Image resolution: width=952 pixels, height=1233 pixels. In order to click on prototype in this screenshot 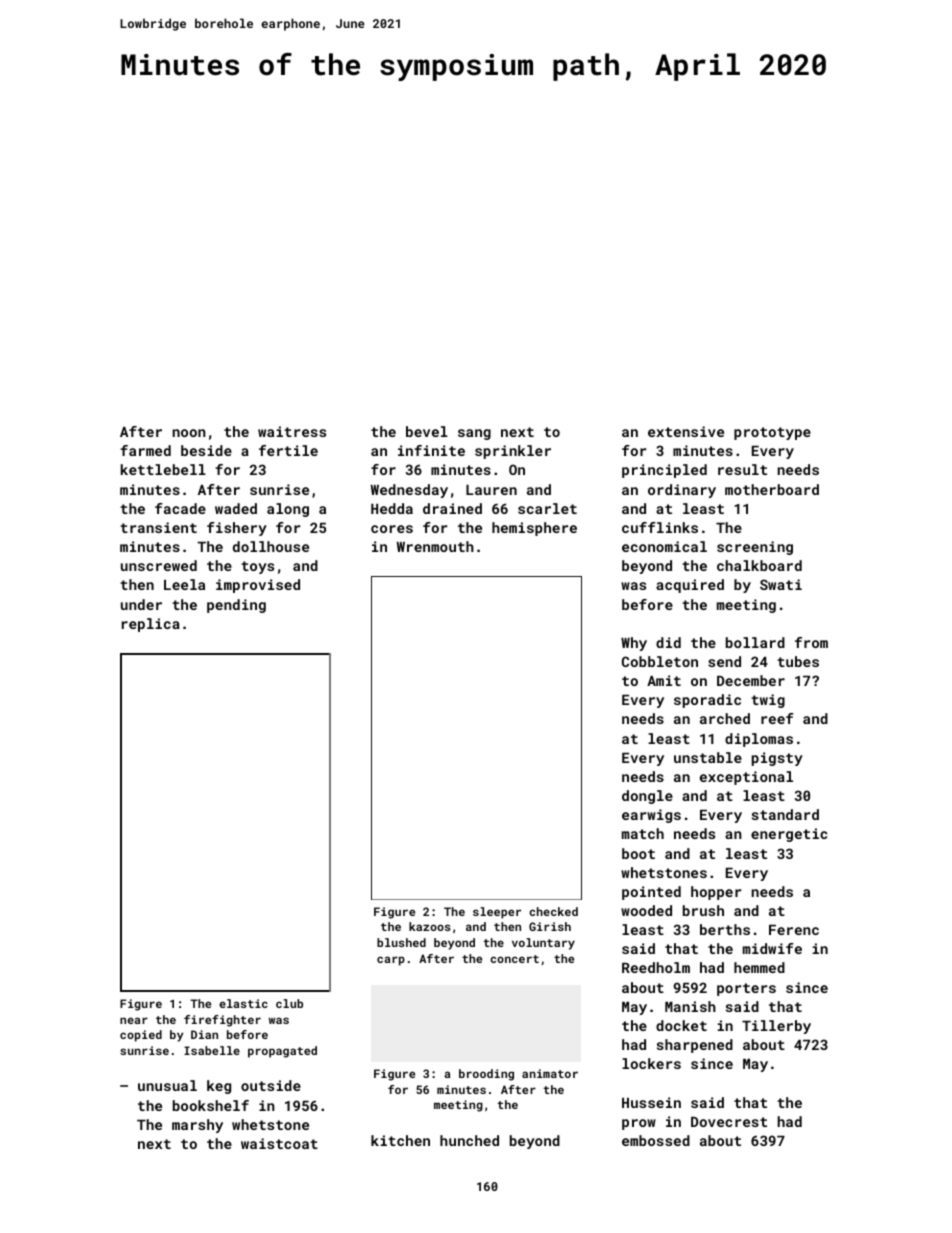, I will do `click(772, 433)`.
